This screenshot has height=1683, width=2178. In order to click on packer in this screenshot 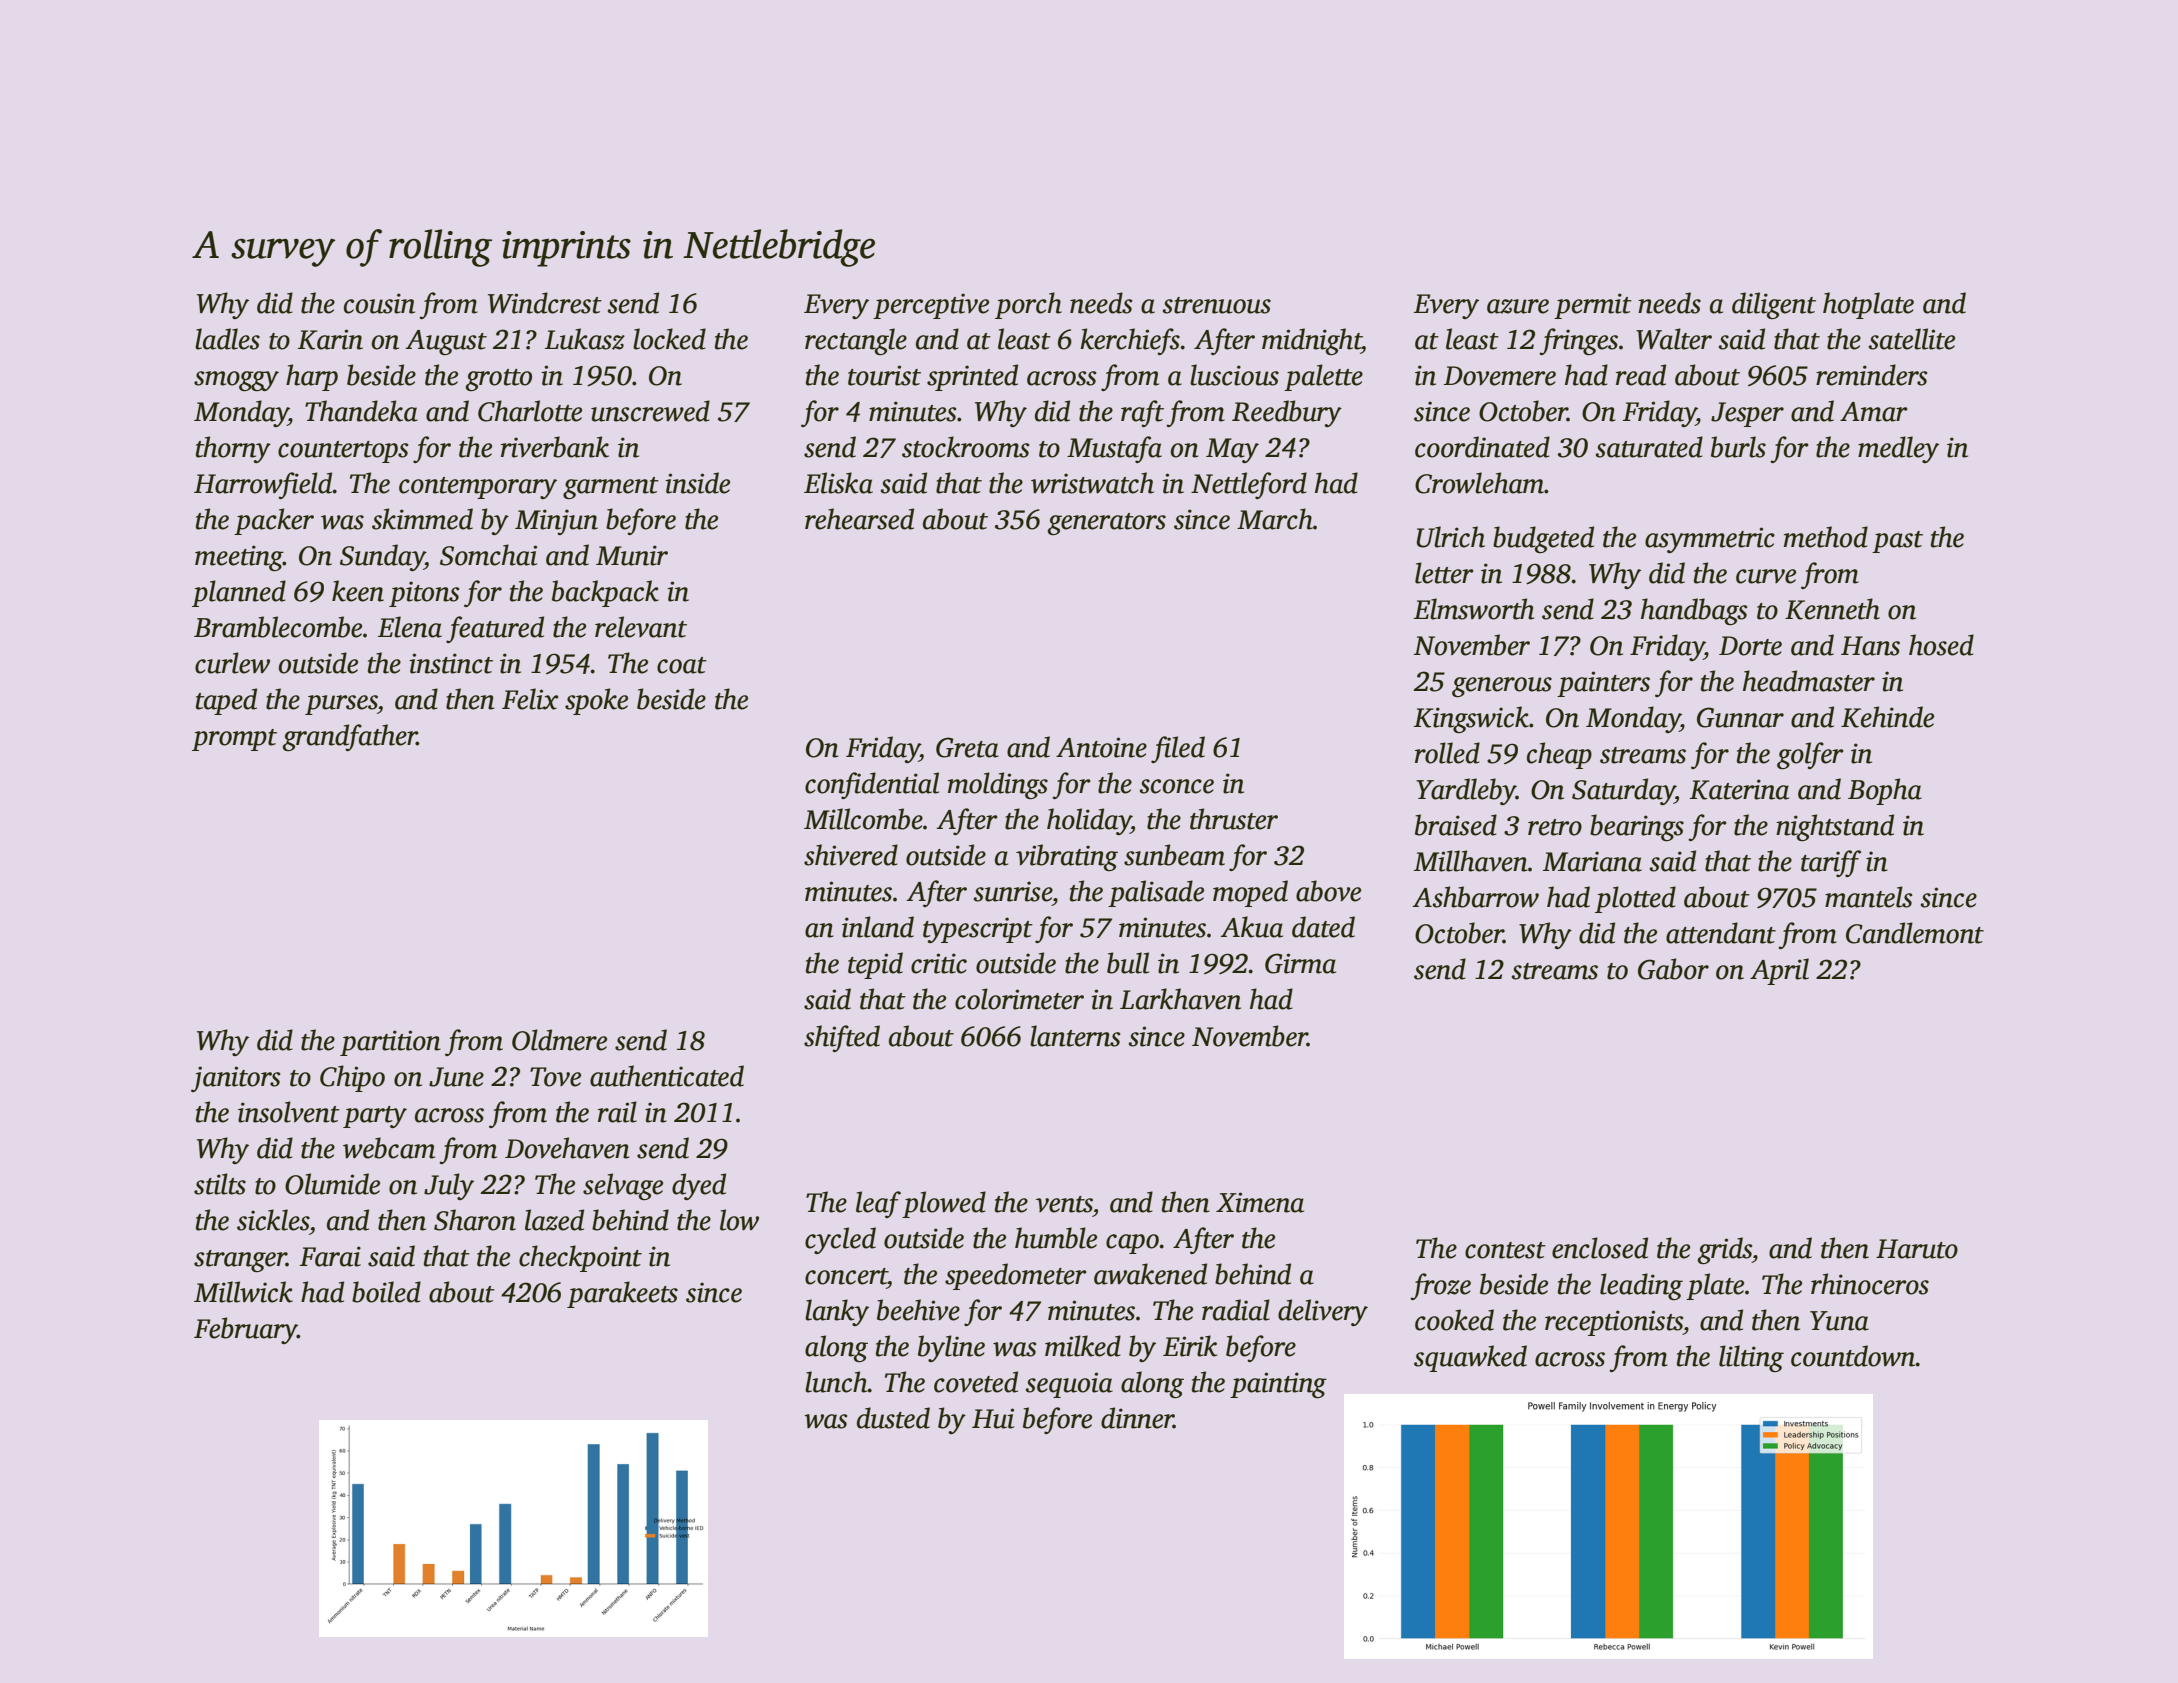, I will do `click(274, 521)`.
